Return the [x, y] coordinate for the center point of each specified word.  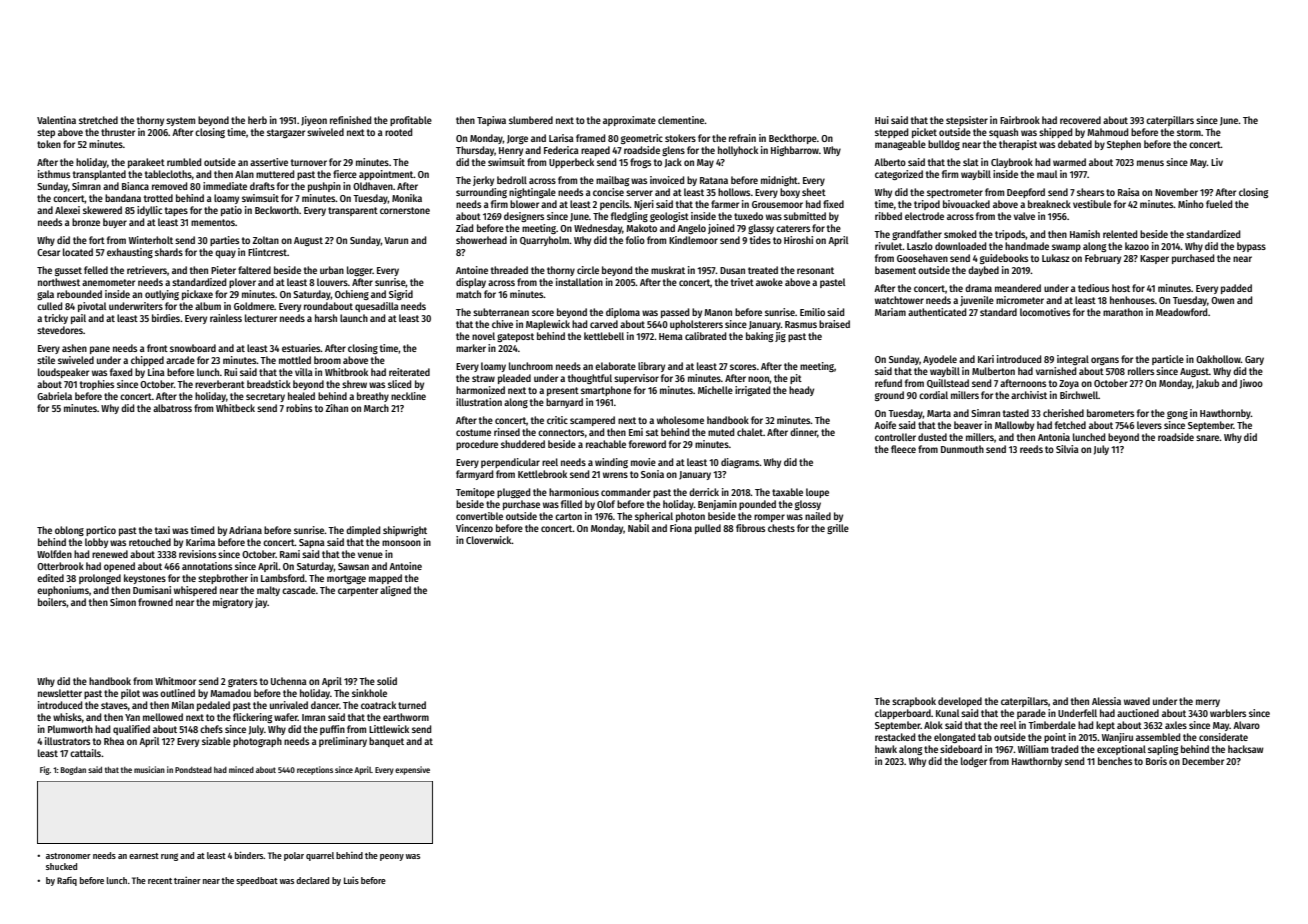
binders [249, 855]
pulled [708, 529]
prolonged [100, 579]
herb [257, 120]
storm [1189, 132]
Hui [882, 120]
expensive [412, 770]
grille [838, 529]
